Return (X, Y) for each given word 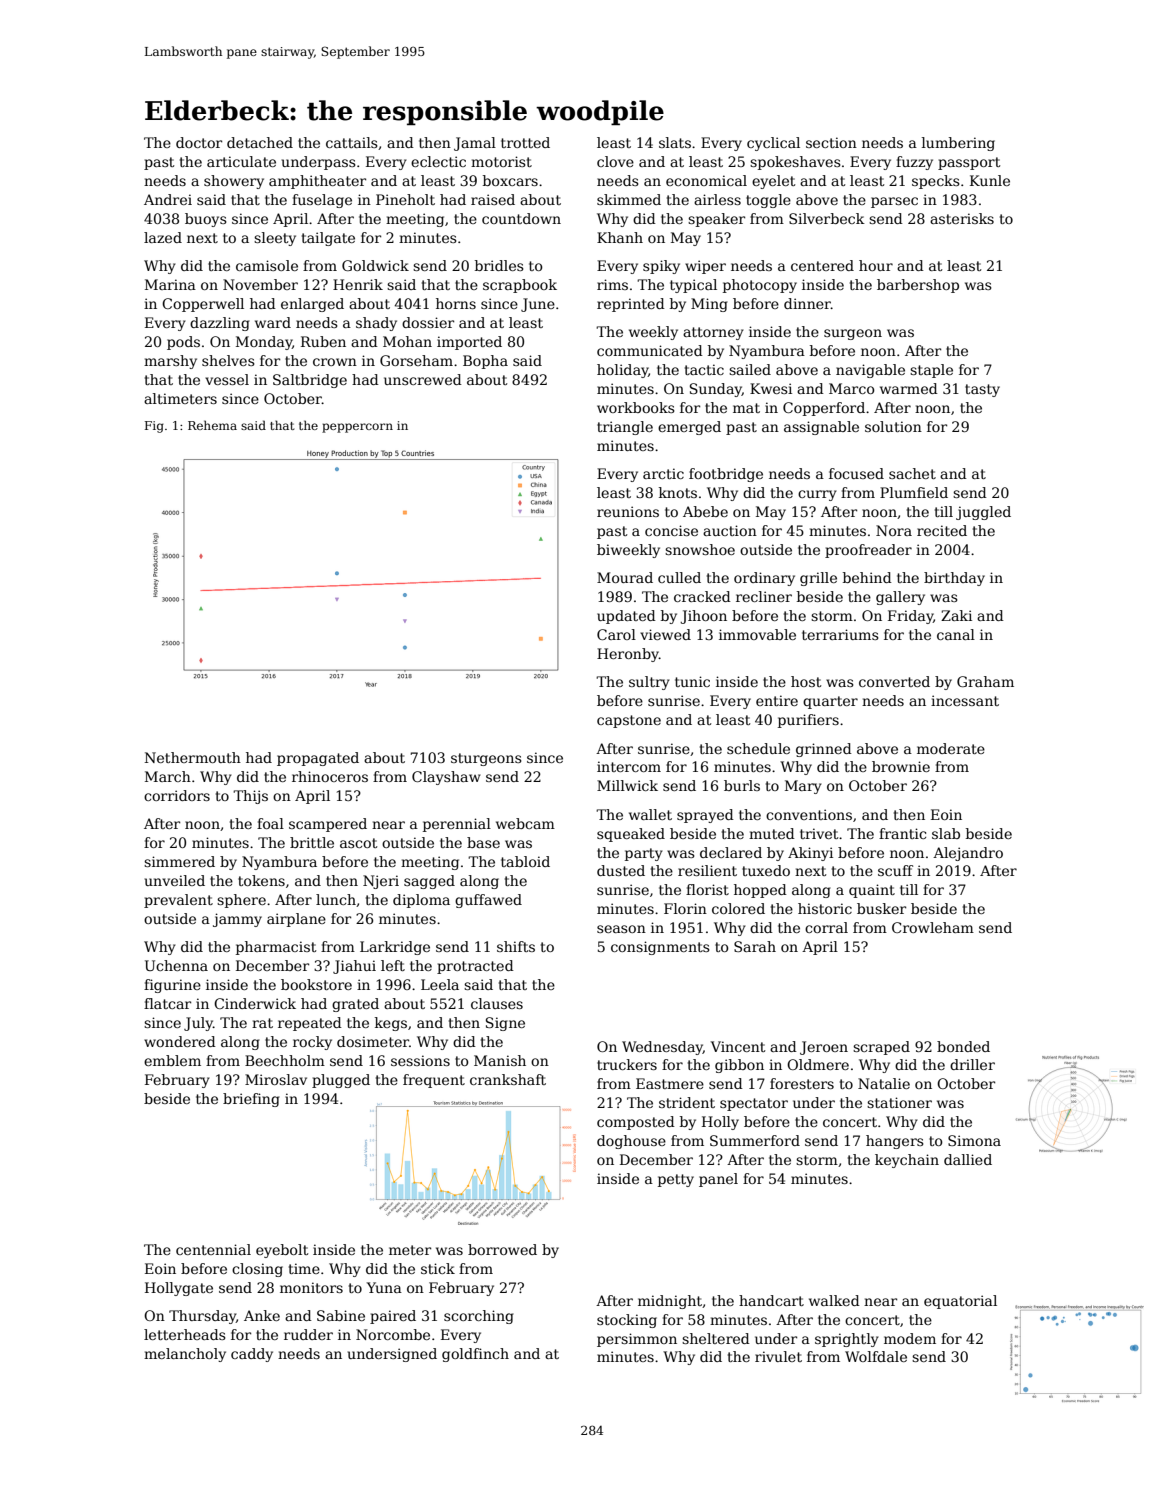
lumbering (958, 144)
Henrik (358, 284)
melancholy (185, 1355)
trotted (525, 142)
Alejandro (968, 854)
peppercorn (357, 428)
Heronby (628, 655)
